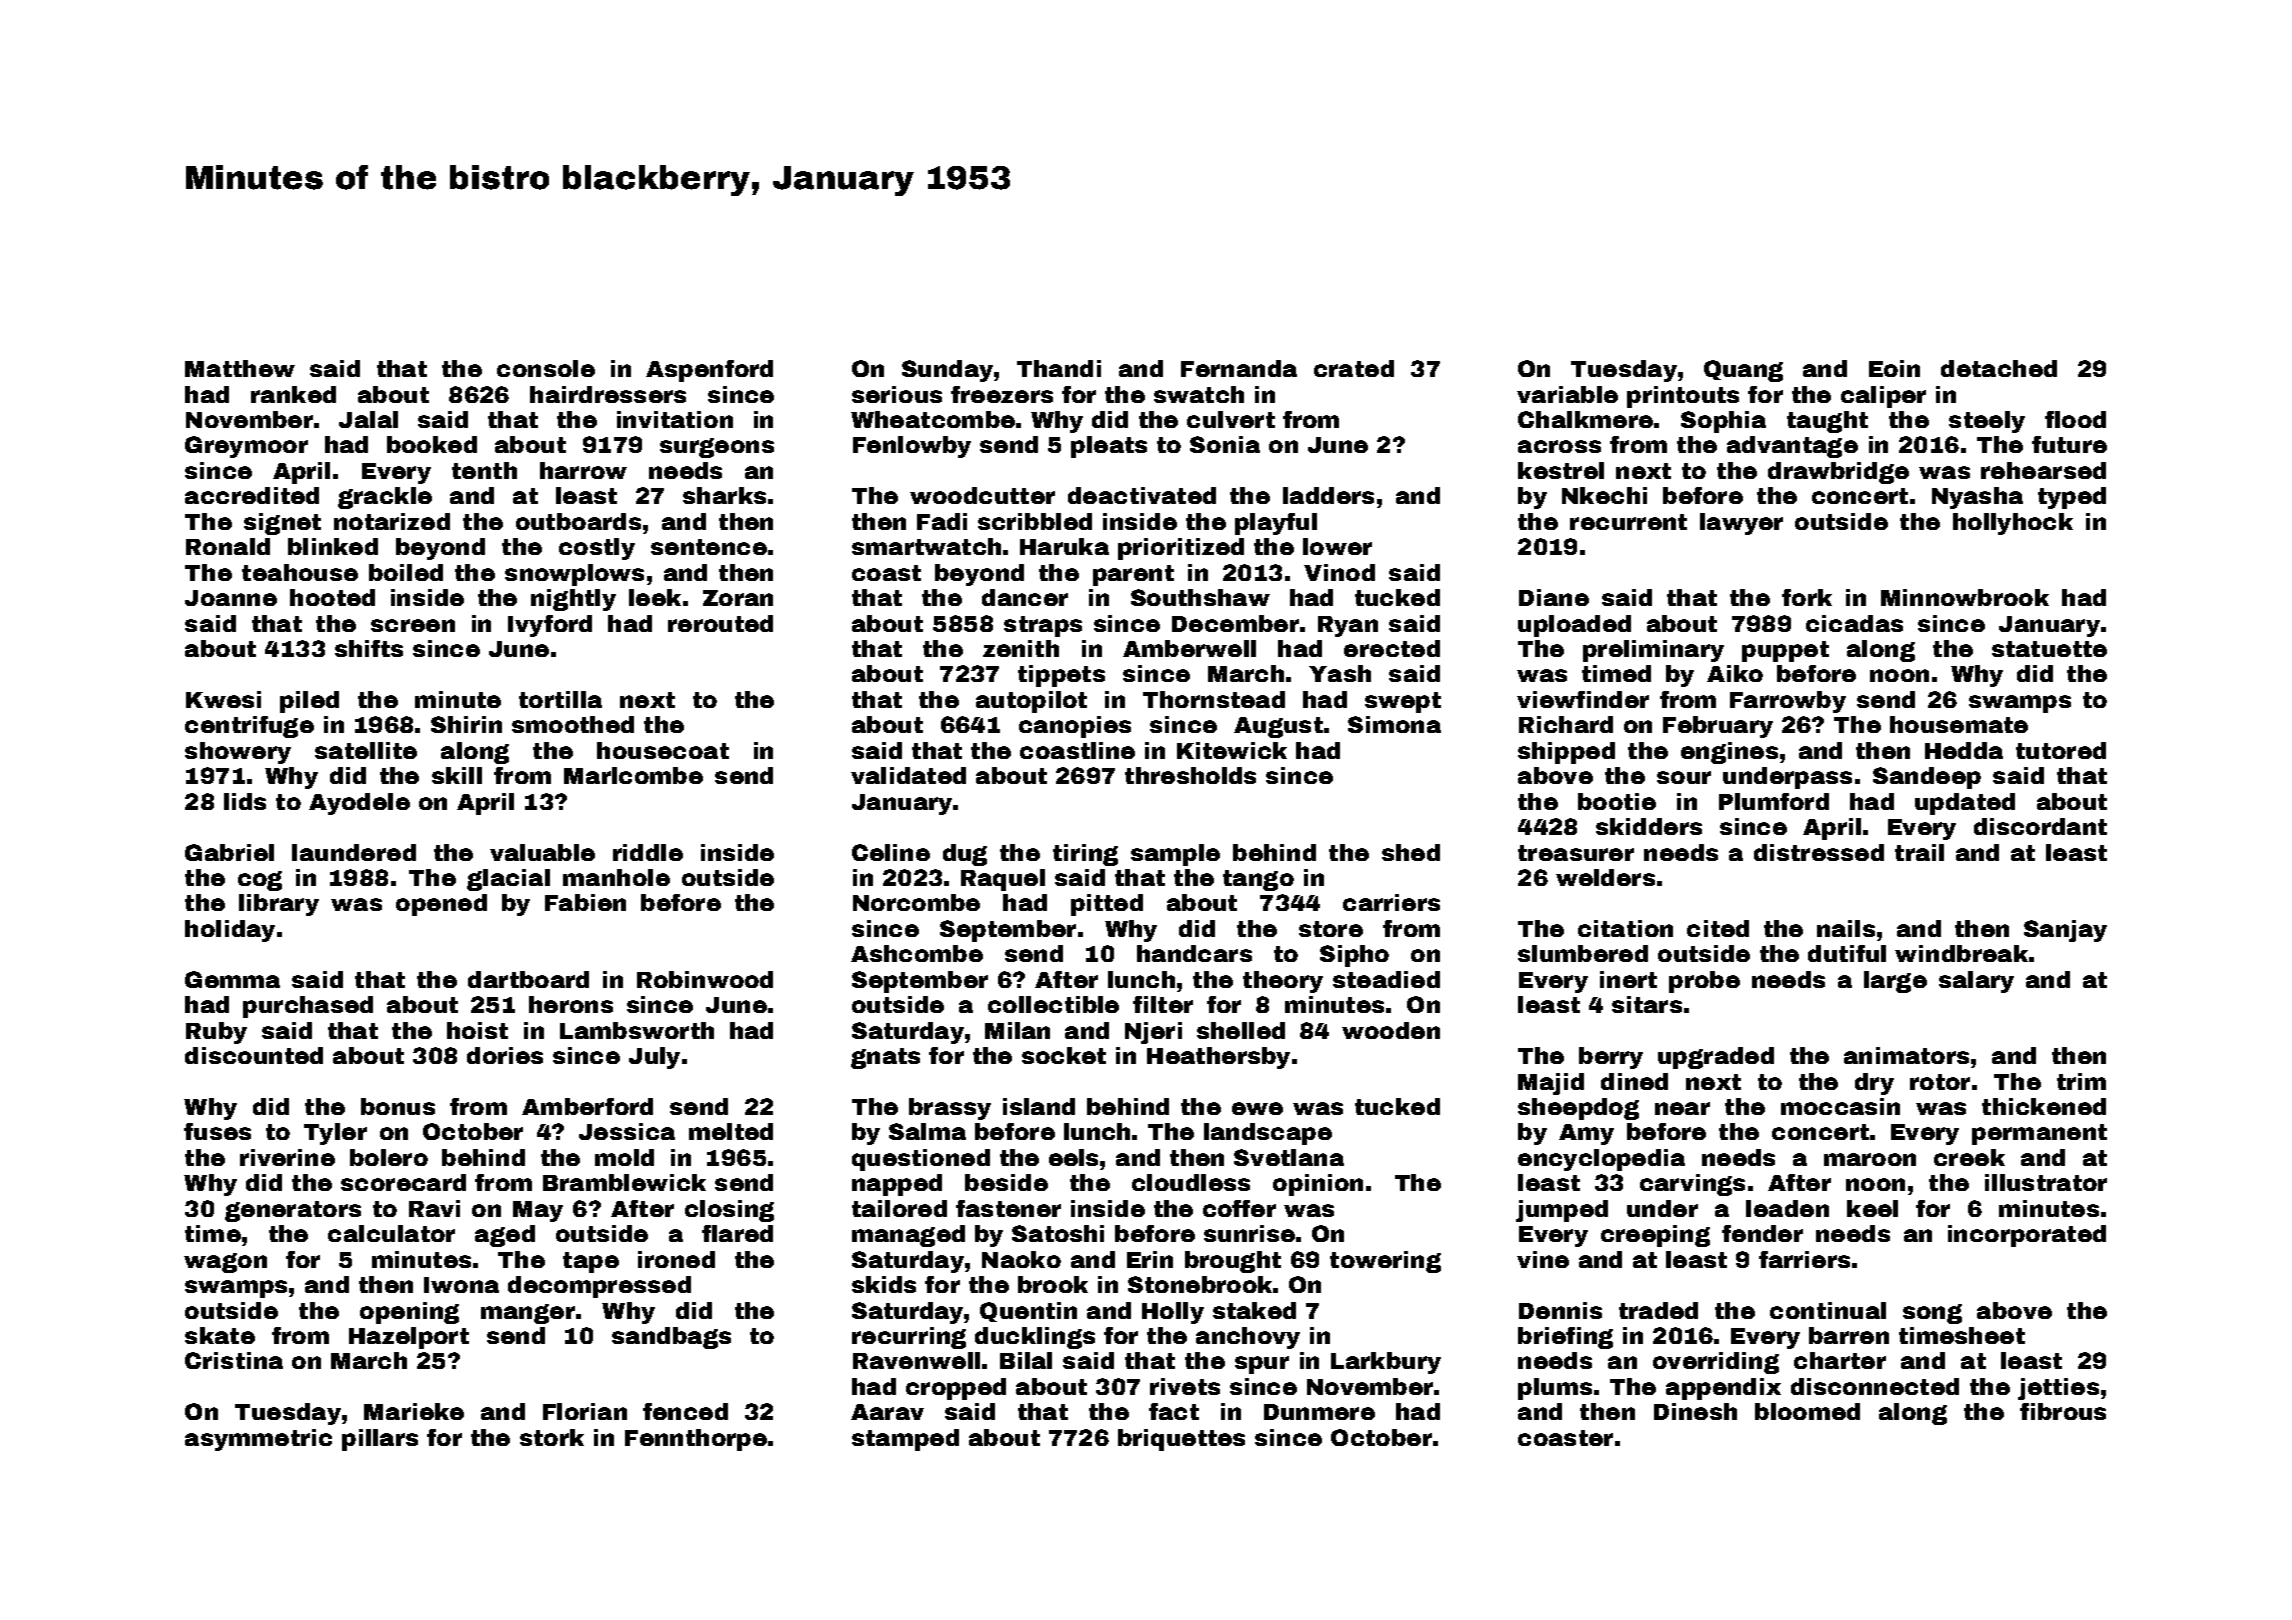 This screenshot has width=2292, height=1620. Describe the element at coordinates (1894, 368) in the screenshot. I see `Eoin` at that location.
